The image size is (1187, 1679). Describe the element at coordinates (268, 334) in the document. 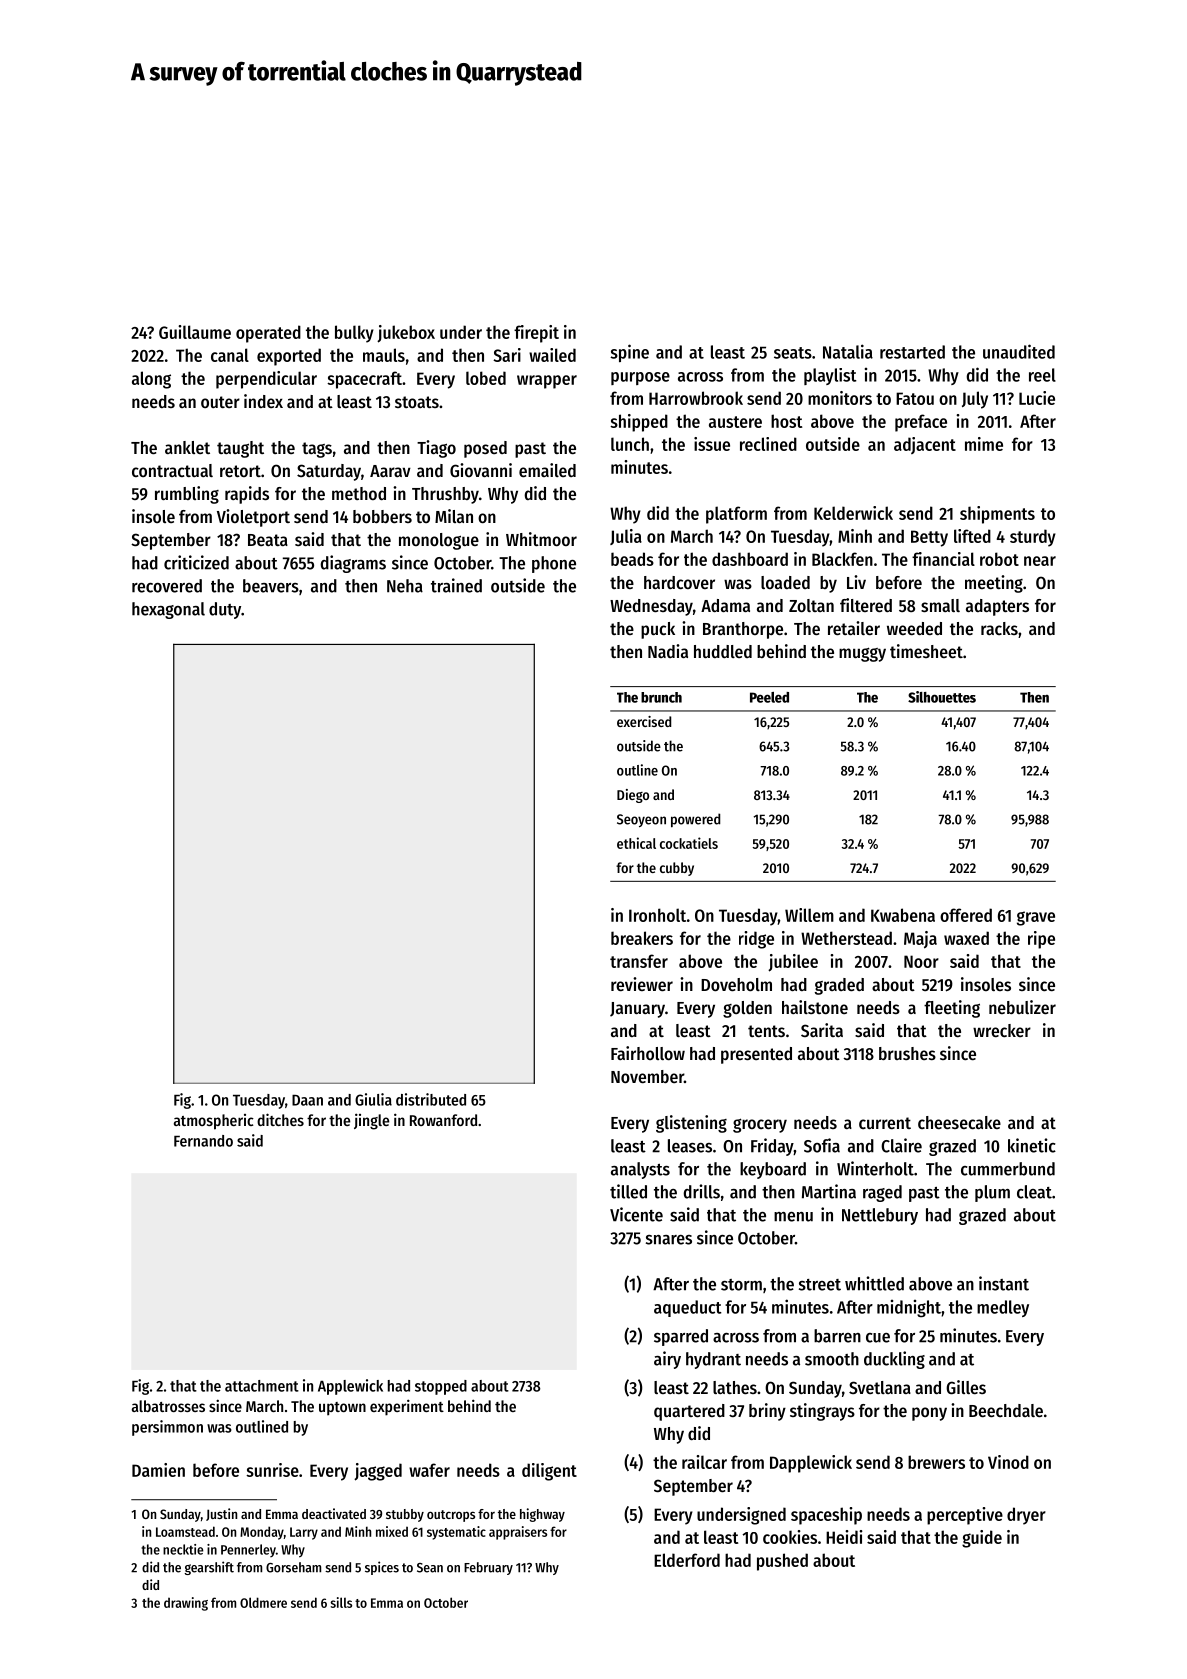

I see `operated` at that location.
